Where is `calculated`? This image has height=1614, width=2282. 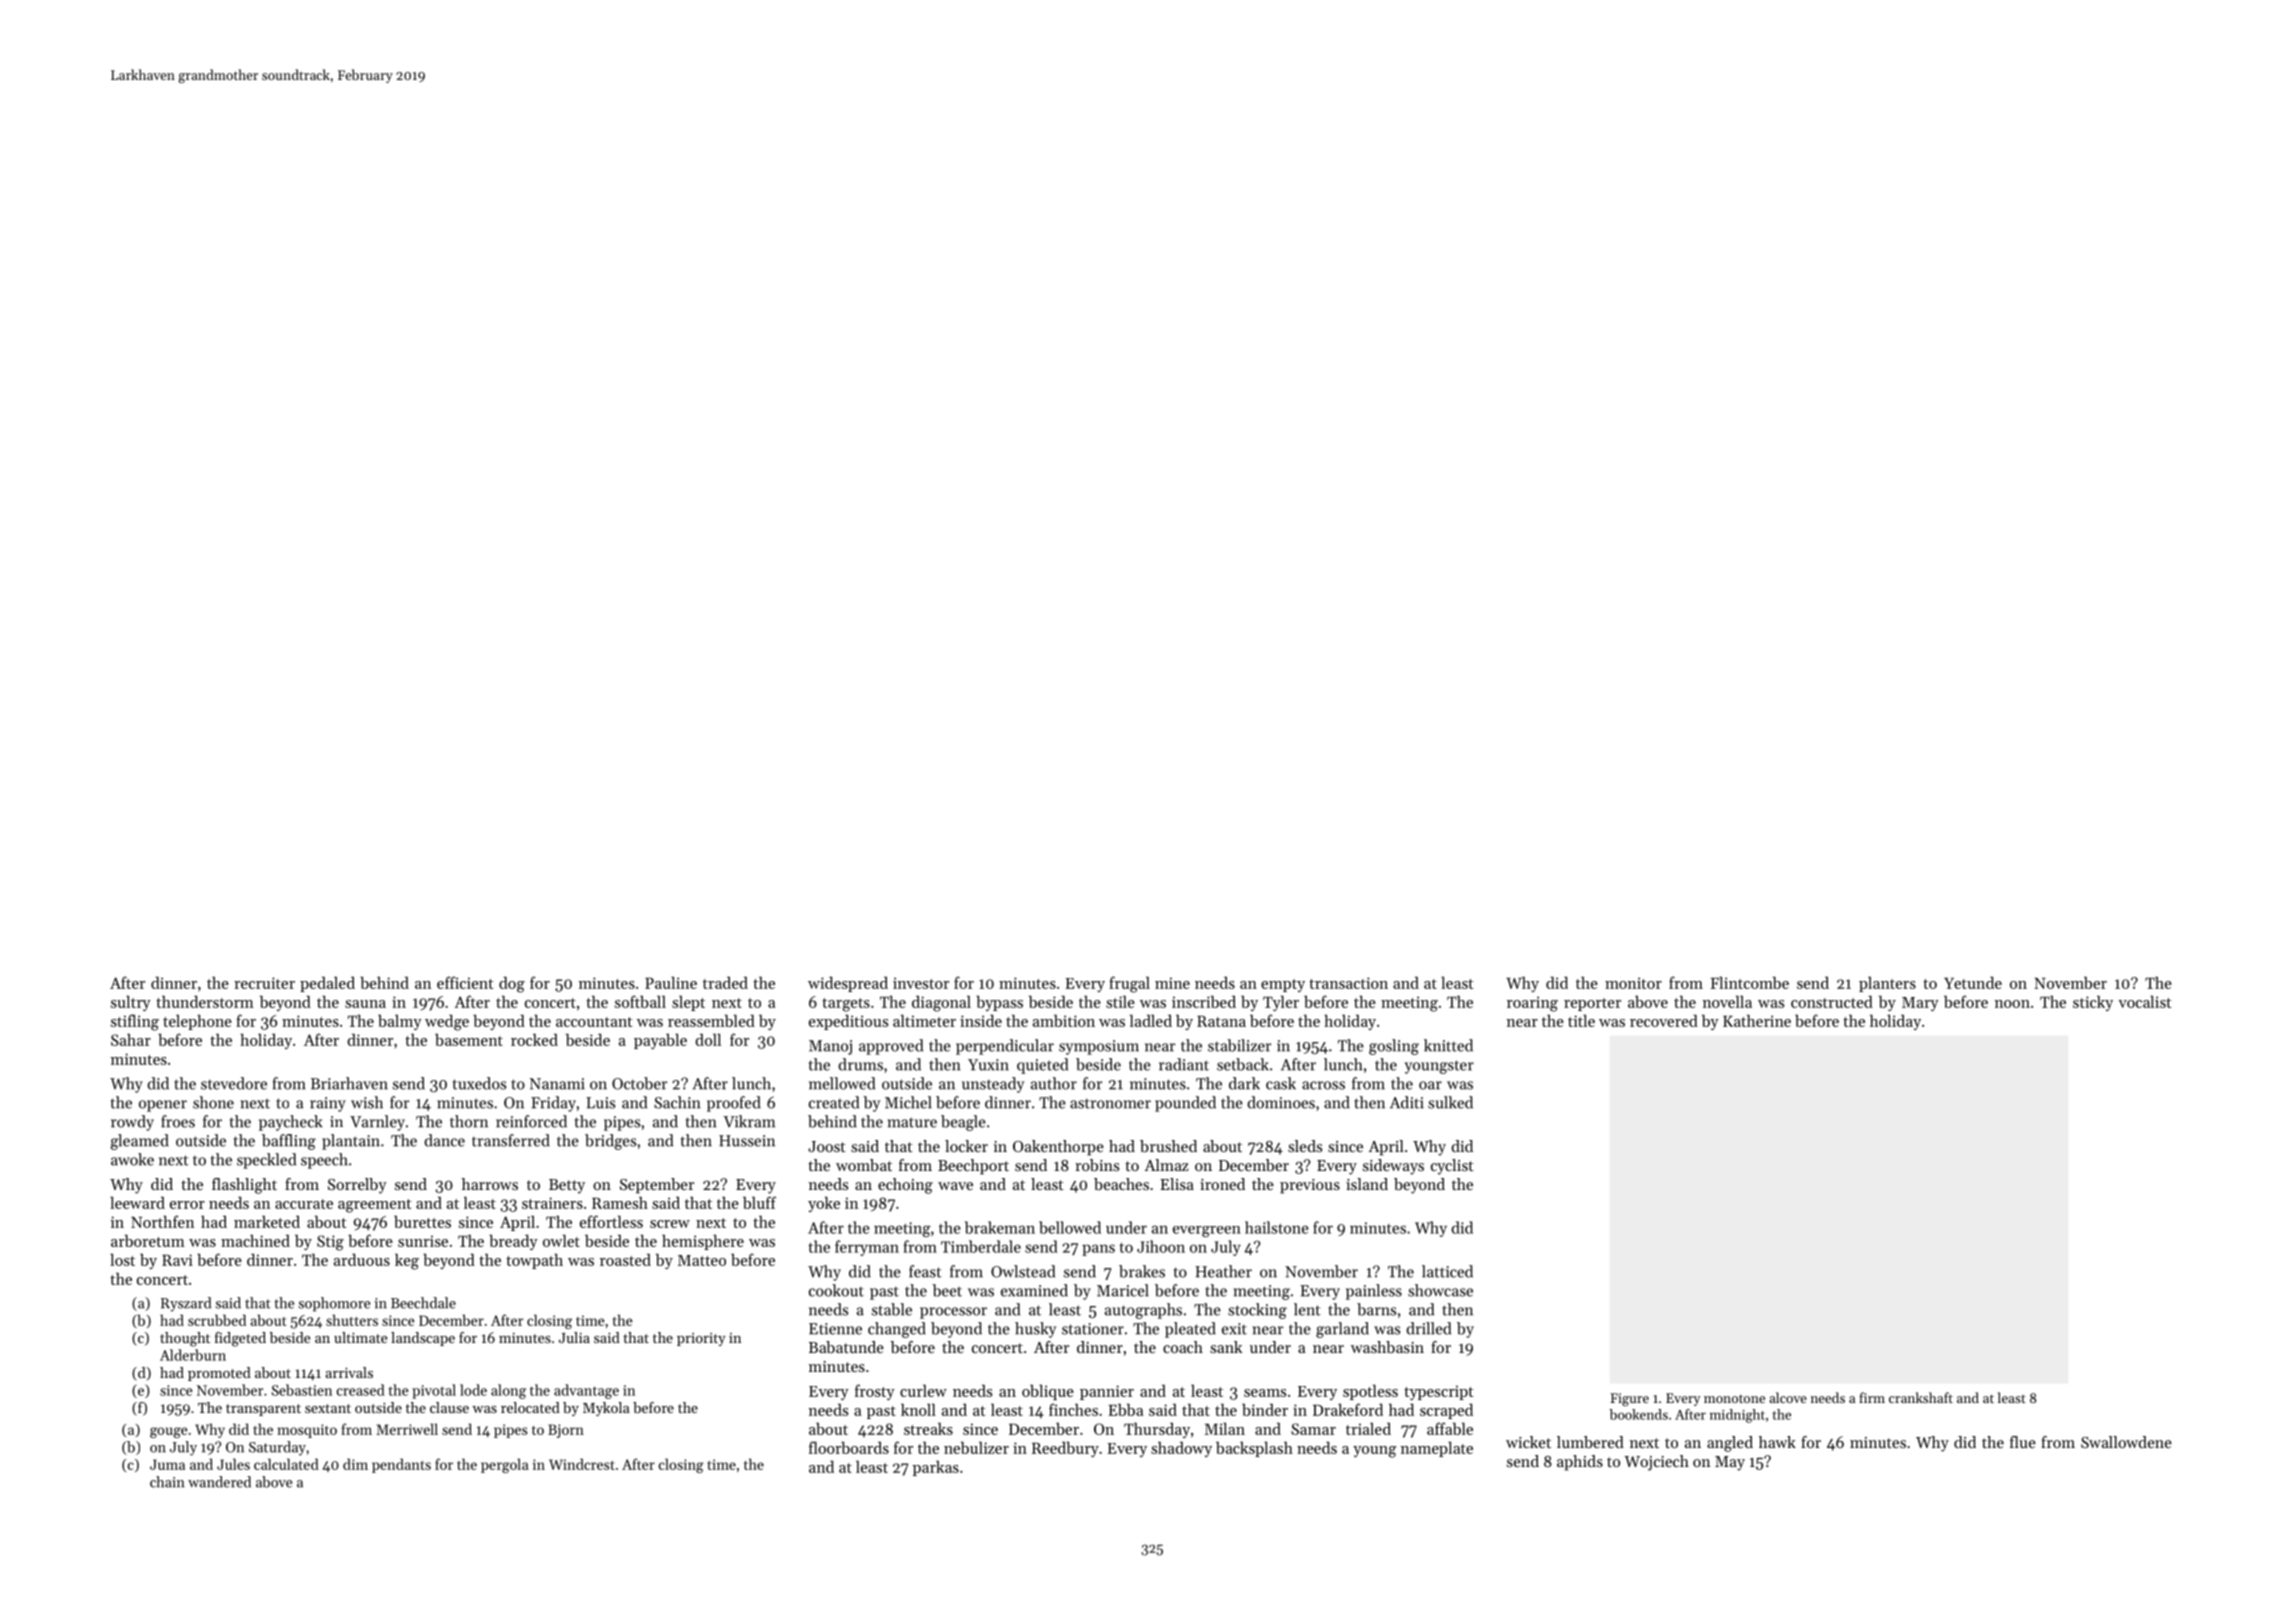 calculated is located at coordinates (286, 1464).
